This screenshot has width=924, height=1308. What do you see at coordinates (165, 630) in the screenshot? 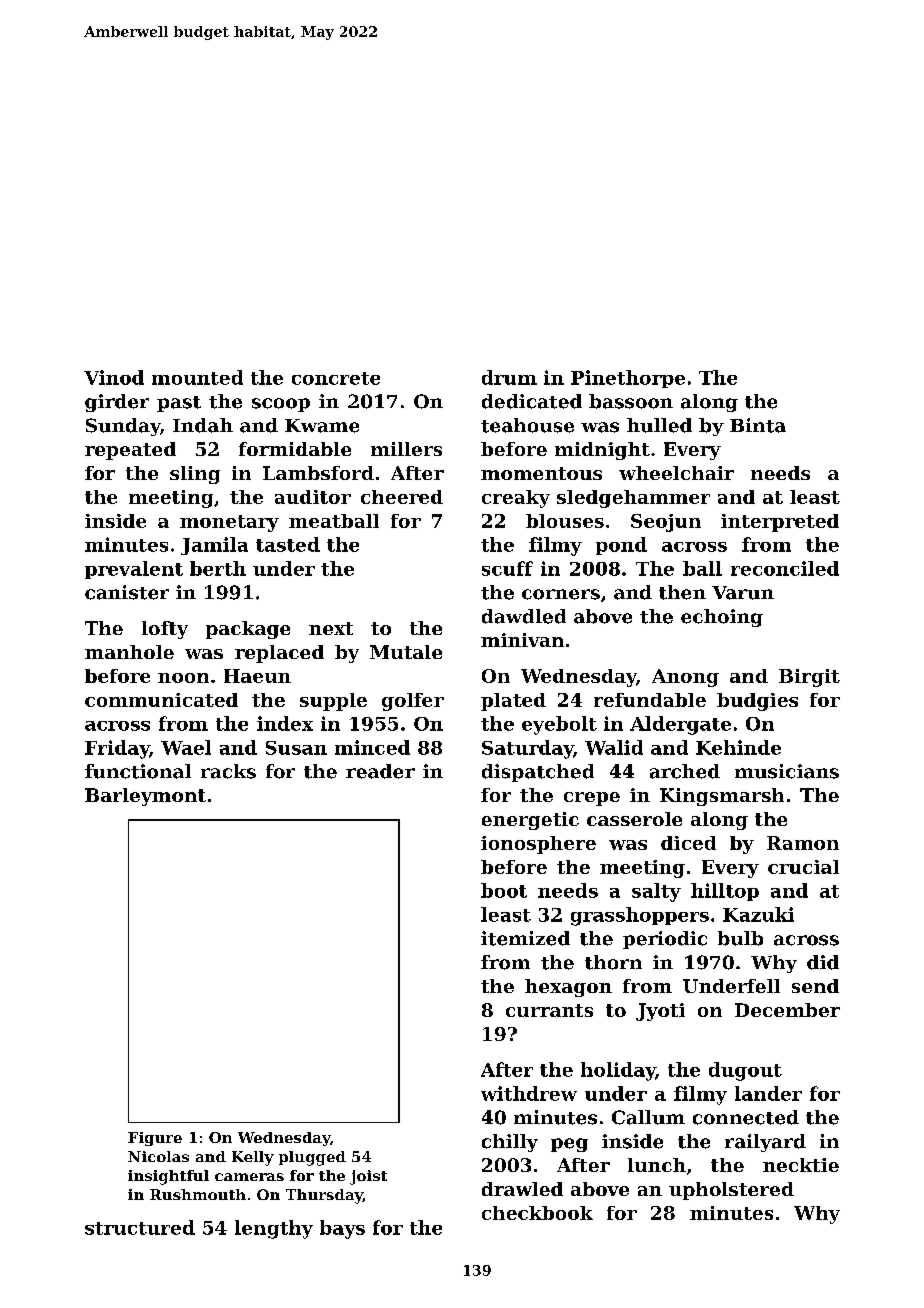
I see `lofty` at bounding box center [165, 630].
